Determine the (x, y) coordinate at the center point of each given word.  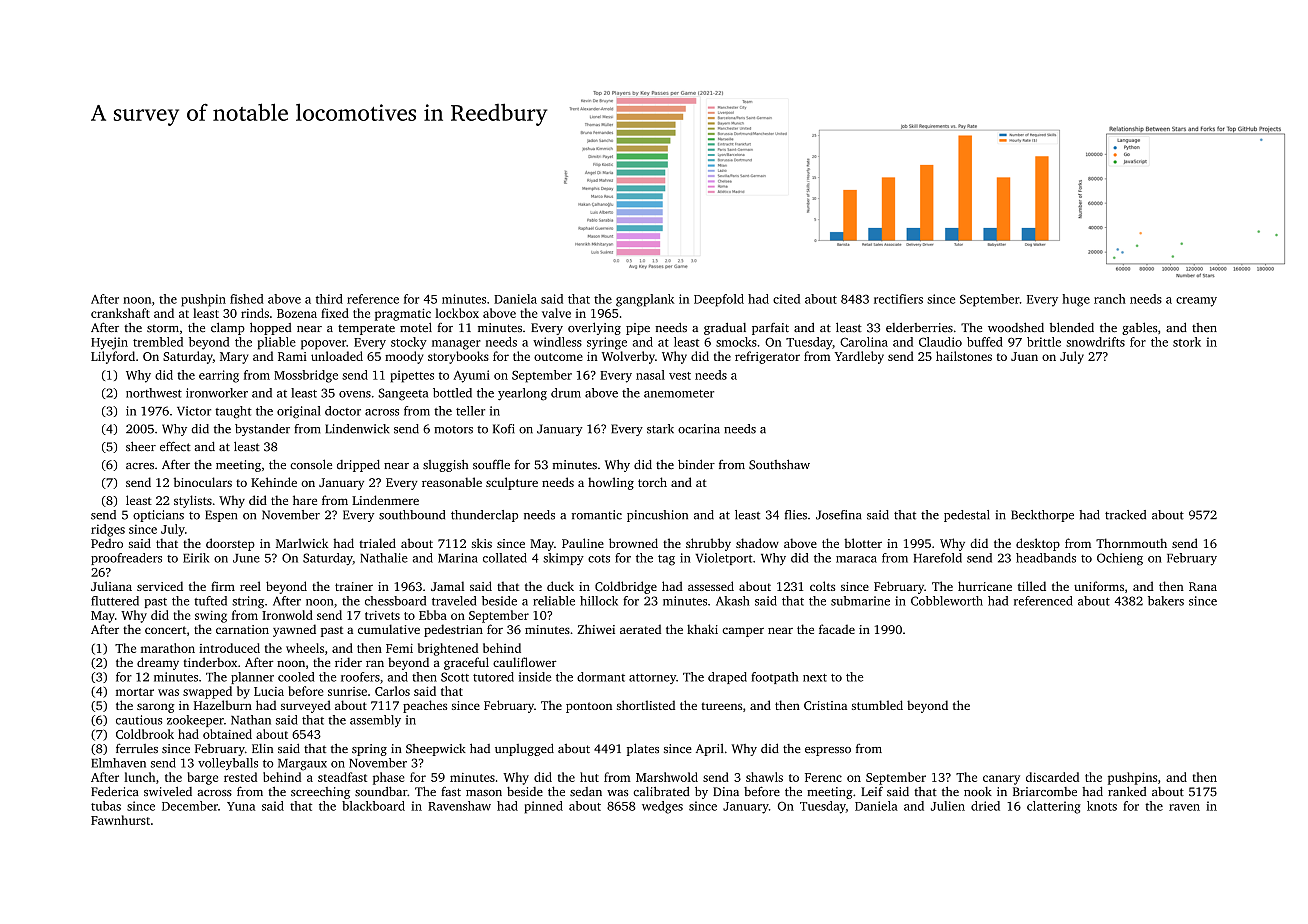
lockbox (457, 313)
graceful (466, 663)
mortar (135, 692)
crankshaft (120, 313)
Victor (194, 411)
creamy (1196, 302)
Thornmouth (1131, 543)
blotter (863, 543)
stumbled (877, 705)
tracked (1125, 515)
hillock (599, 601)
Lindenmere (385, 500)
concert (165, 630)
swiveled (168, 791)
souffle (491, 464)
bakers (1166, 601)
